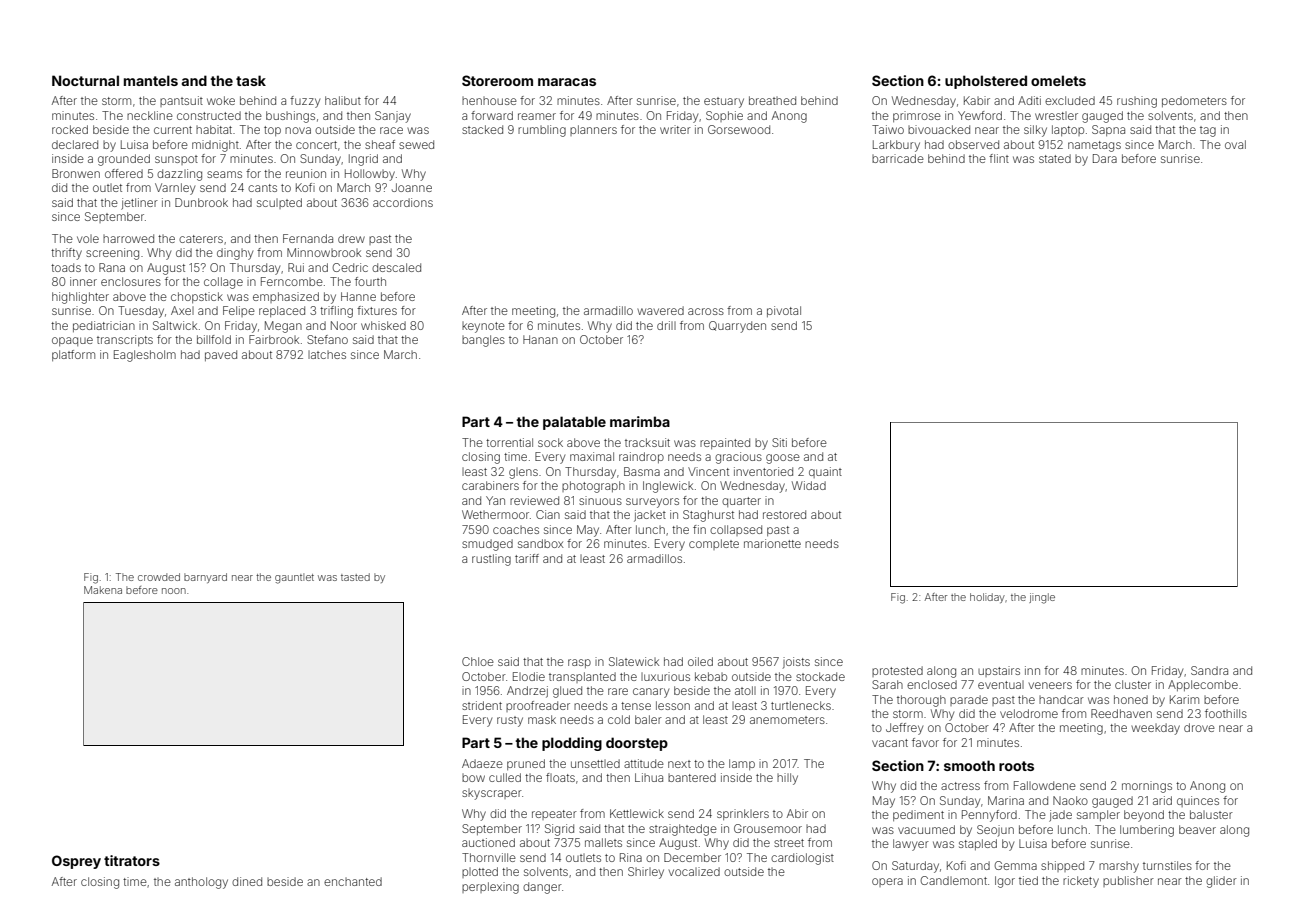 This page has width=1308, height=924. I want to click on Chloe, so click(478, 661).
